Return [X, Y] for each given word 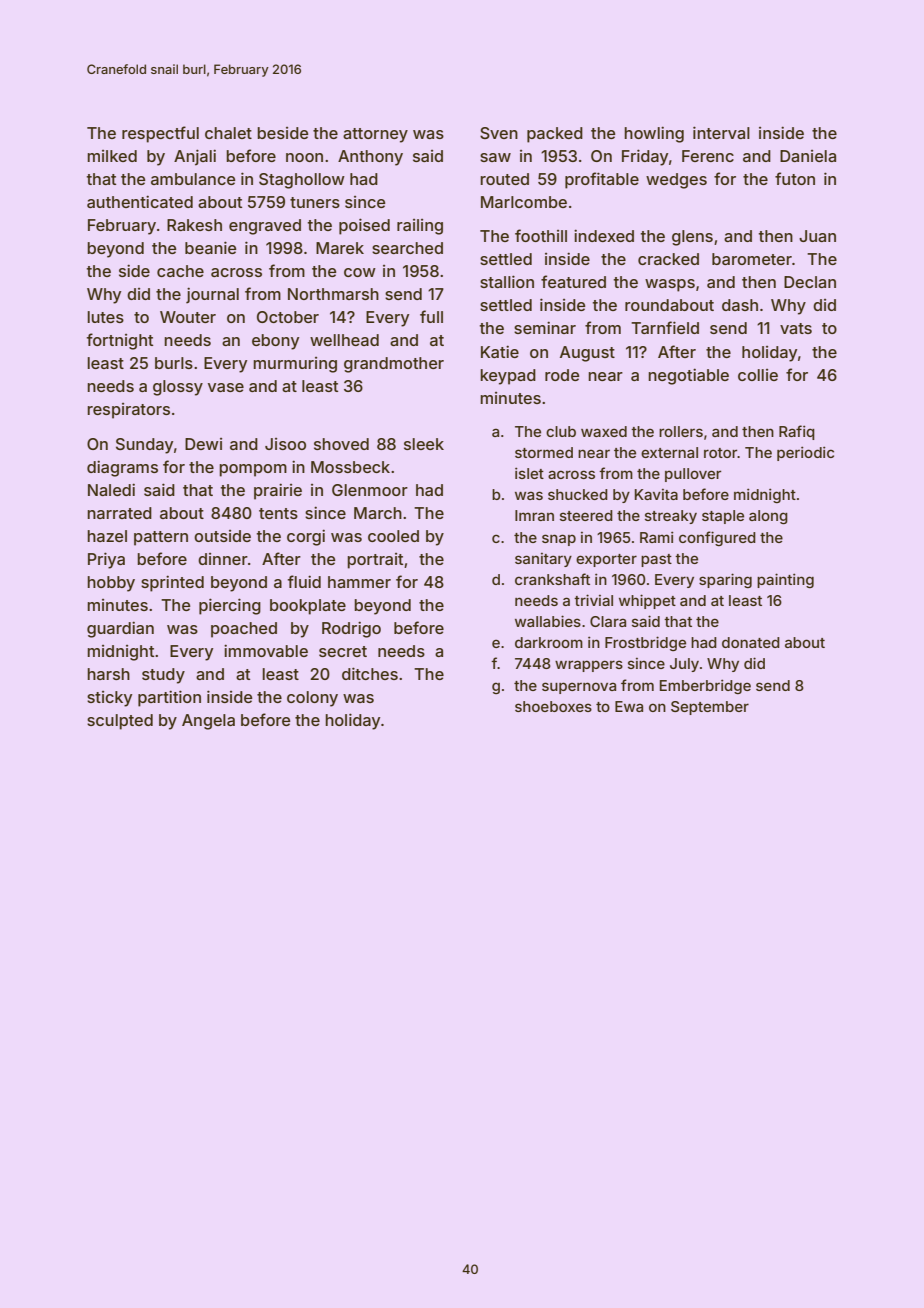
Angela [208, 722]
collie [758, 375]
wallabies [548, 621]
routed [504, 179]
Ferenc [708, 156]
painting [785, 580]
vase [226, 387]
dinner [223, 559]
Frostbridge [645, 643]
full [431, 316]
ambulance [193, 179]
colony [312, 699]
